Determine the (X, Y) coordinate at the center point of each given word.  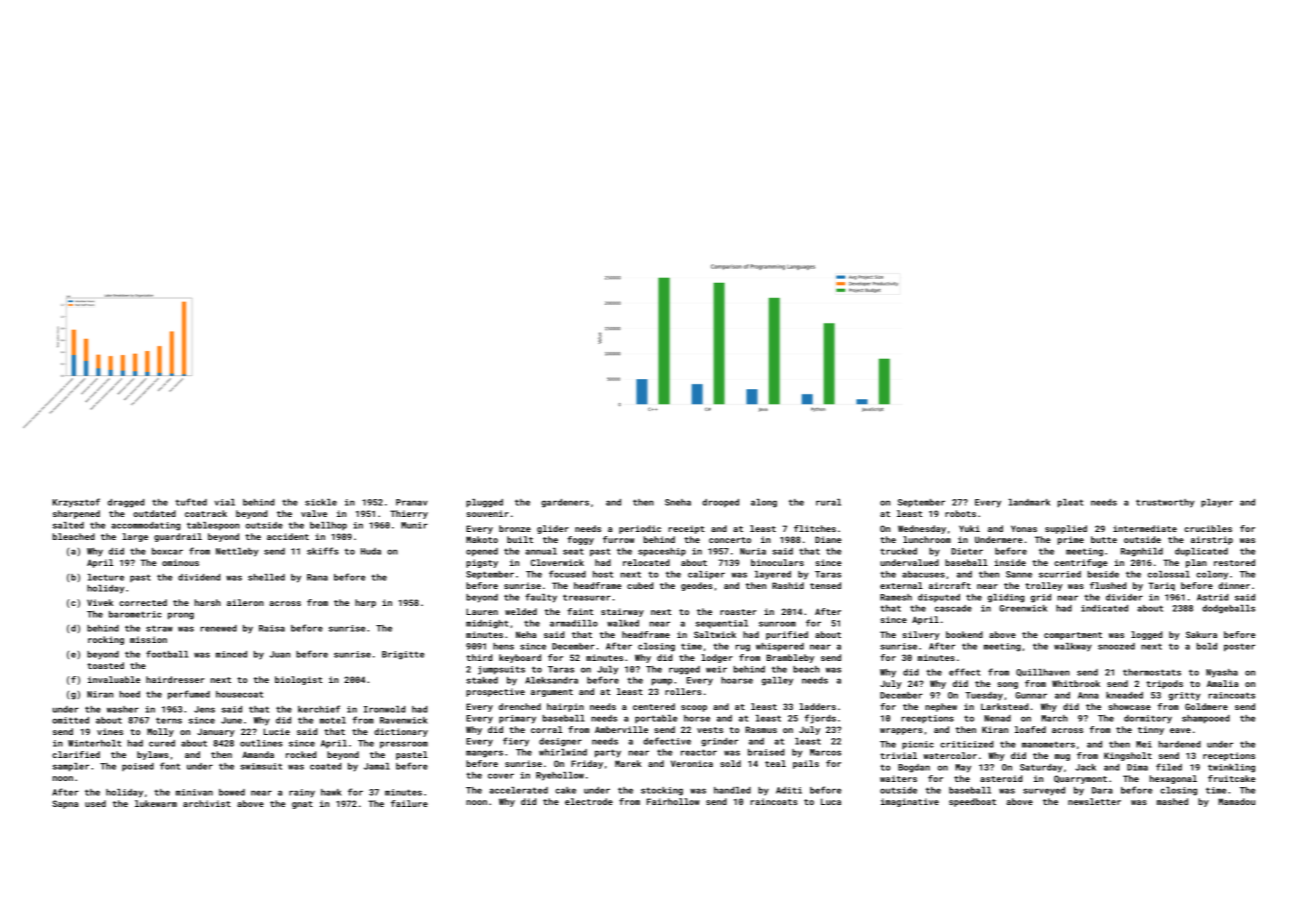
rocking (106, 640)
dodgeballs (1228, 609)
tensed (825, 585)
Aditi (789, 790)
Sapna (65, 804)
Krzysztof (76, 503)
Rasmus (761, 729)
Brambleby (790, 658)
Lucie (277, 731)
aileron (245, 602)
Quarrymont (1080, 779)
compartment (1073, 636)
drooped (720, 503)
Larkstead (1004, 706)
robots (960, 513)
